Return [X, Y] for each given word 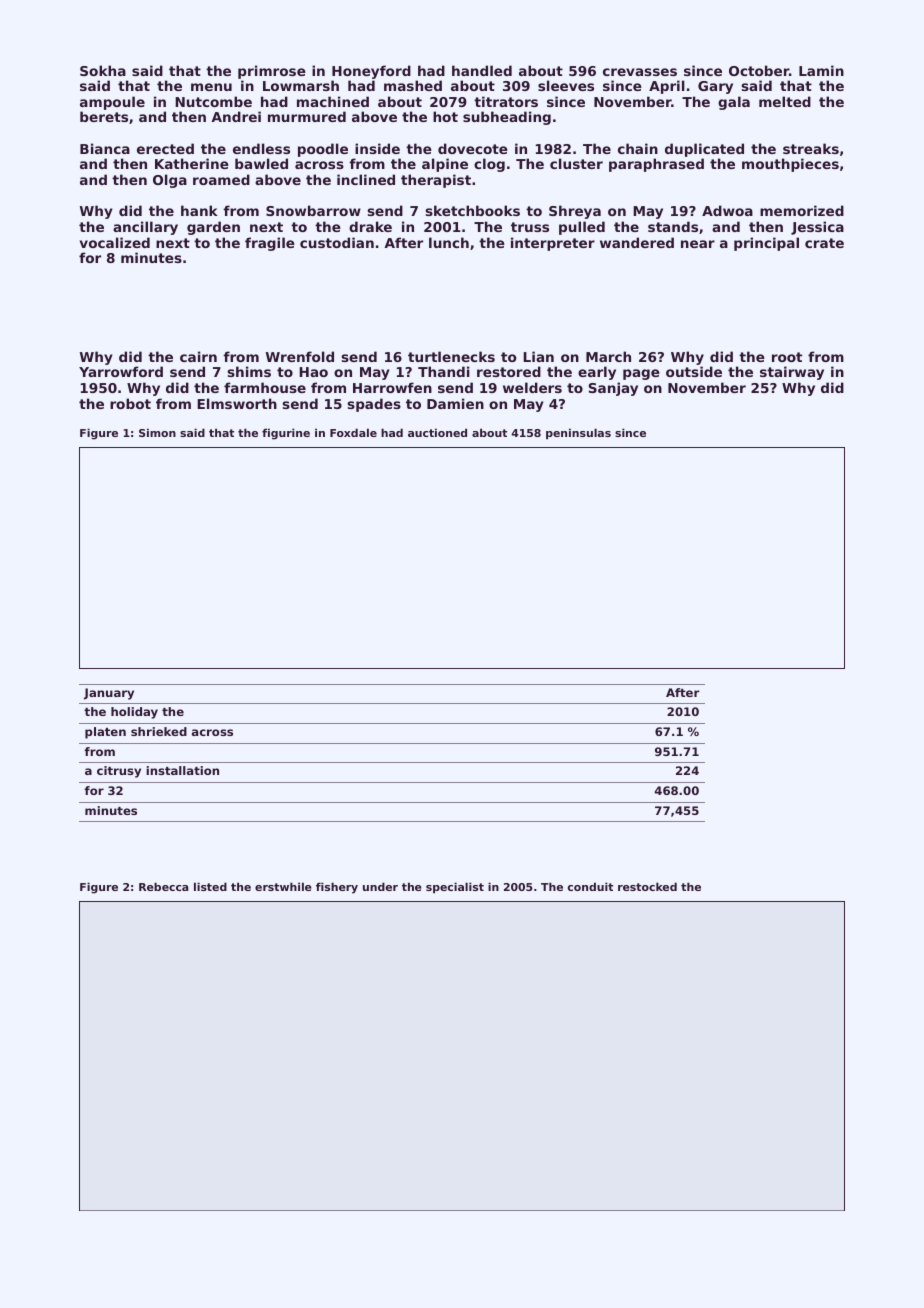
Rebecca [163, 886]
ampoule [112, 103]
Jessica [817, 228]
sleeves [566, 85]
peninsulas [578, 434]
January [109, 694]
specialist [455, 888]
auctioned [437, 432]
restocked [647, 886]
